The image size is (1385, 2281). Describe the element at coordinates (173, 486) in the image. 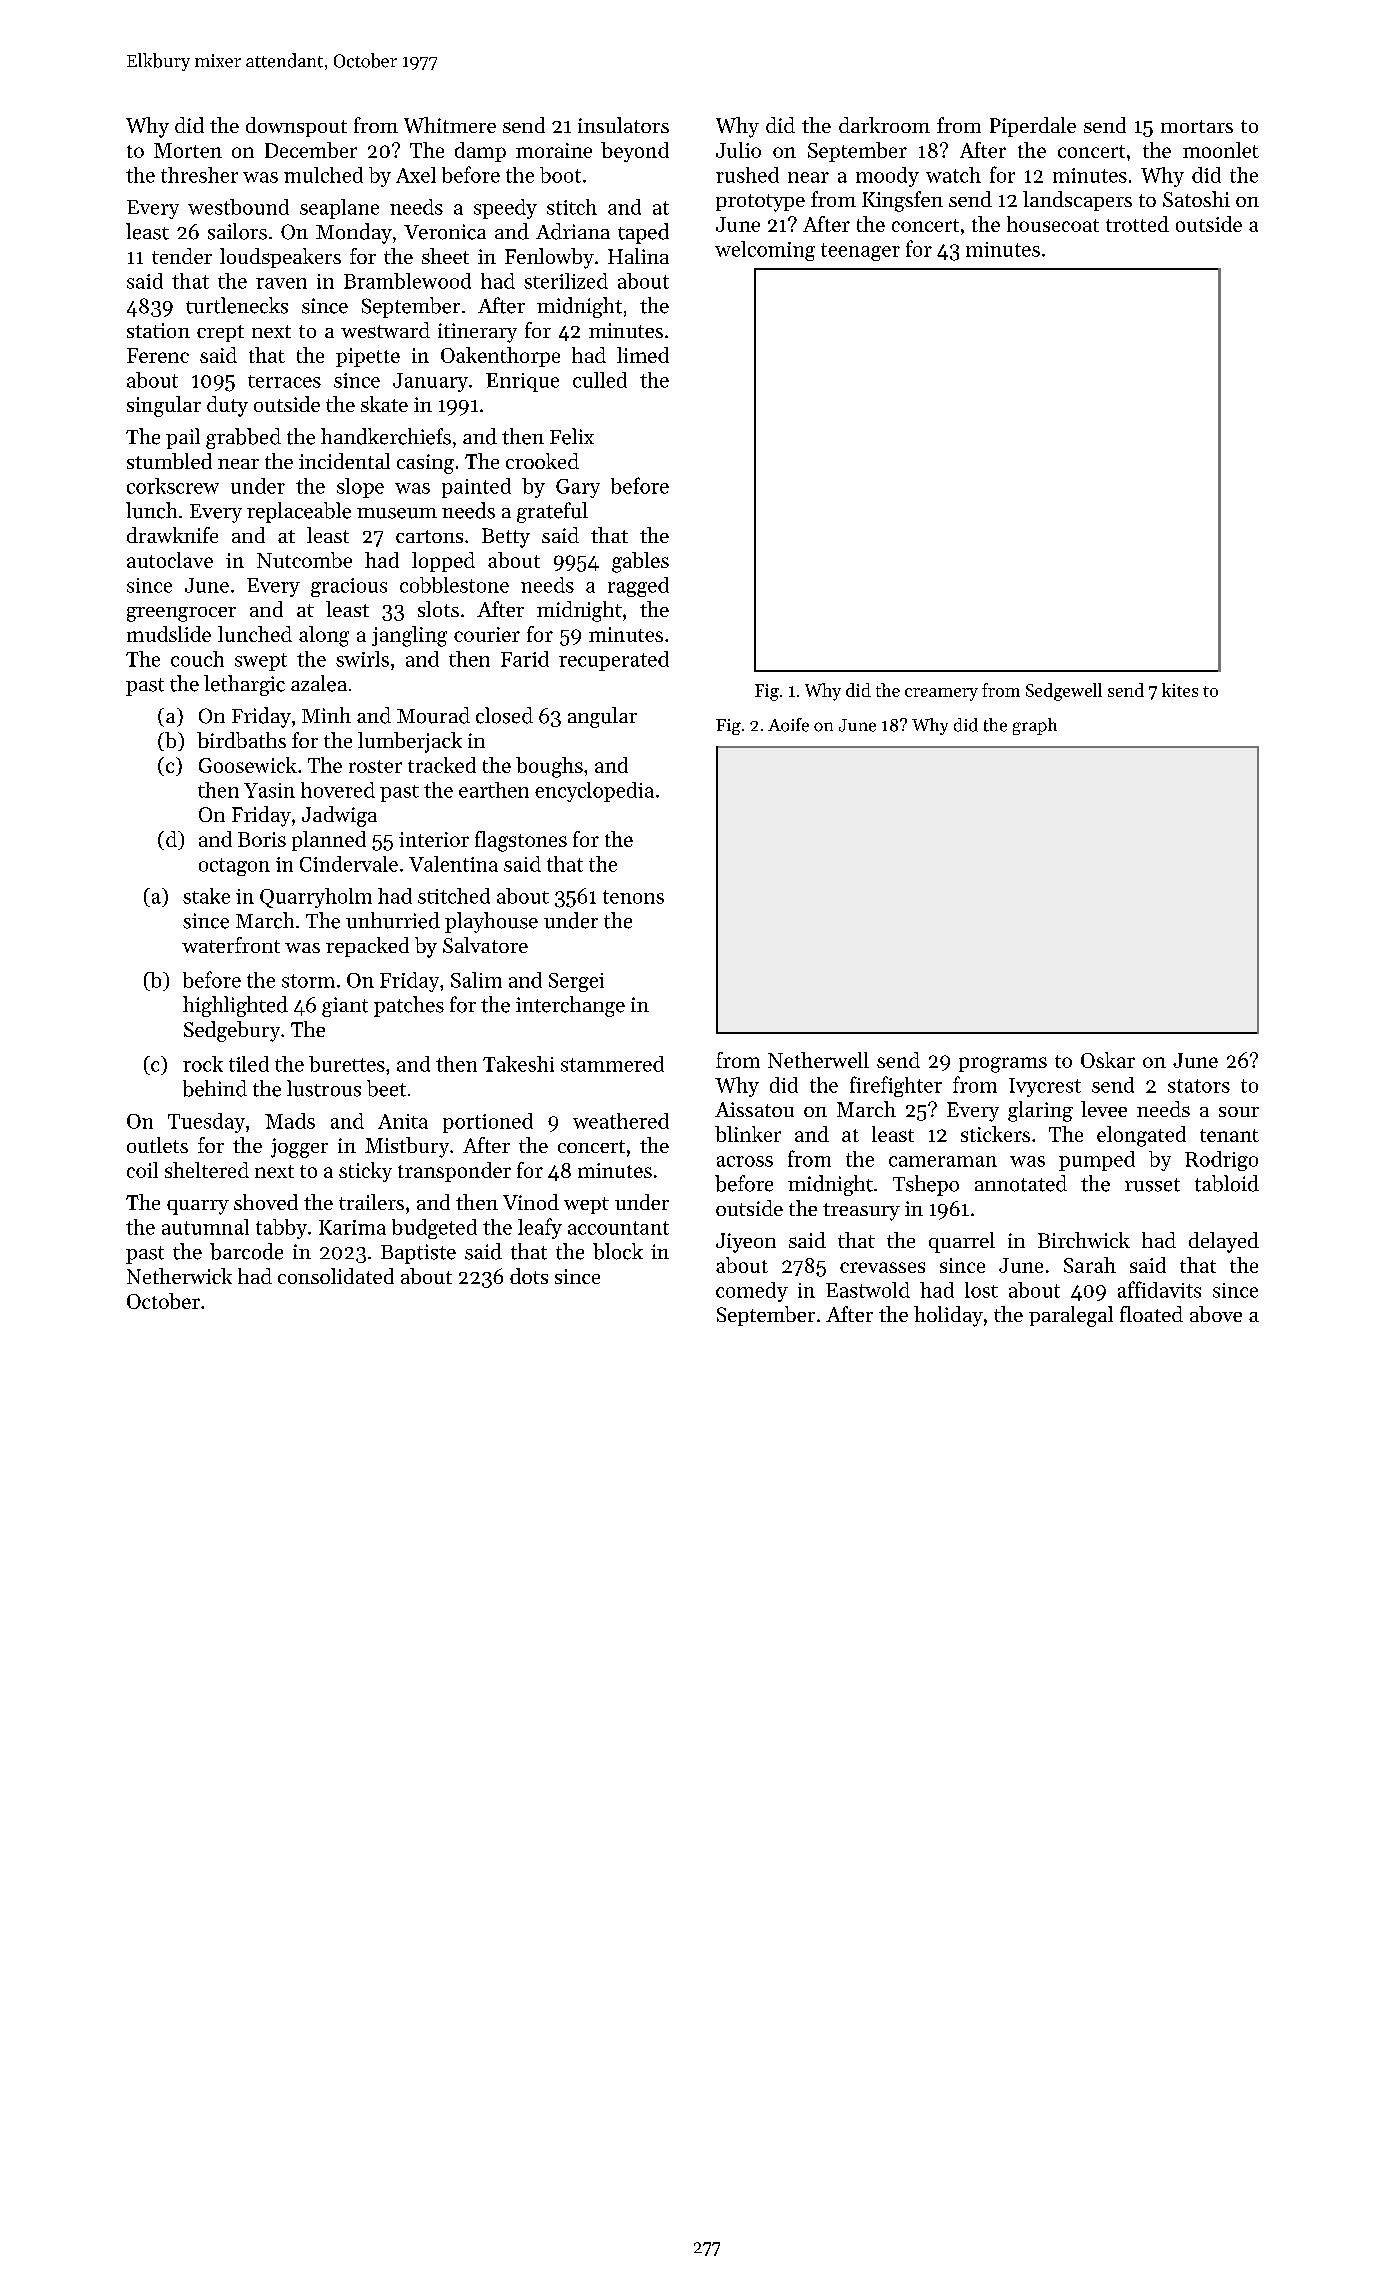

I see `corkscrew` at that location.
